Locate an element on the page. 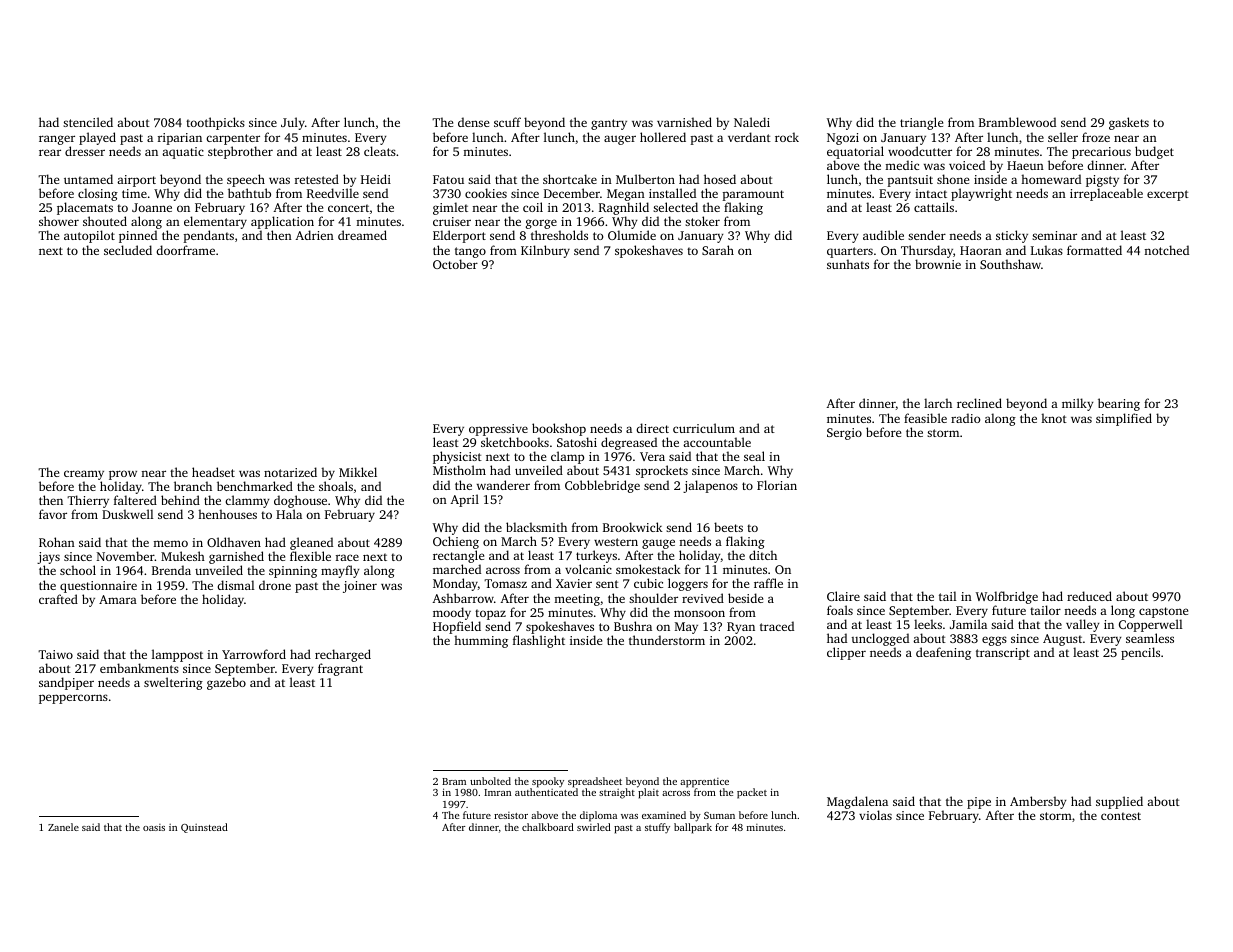  July is located at coordinates (293, 123).
